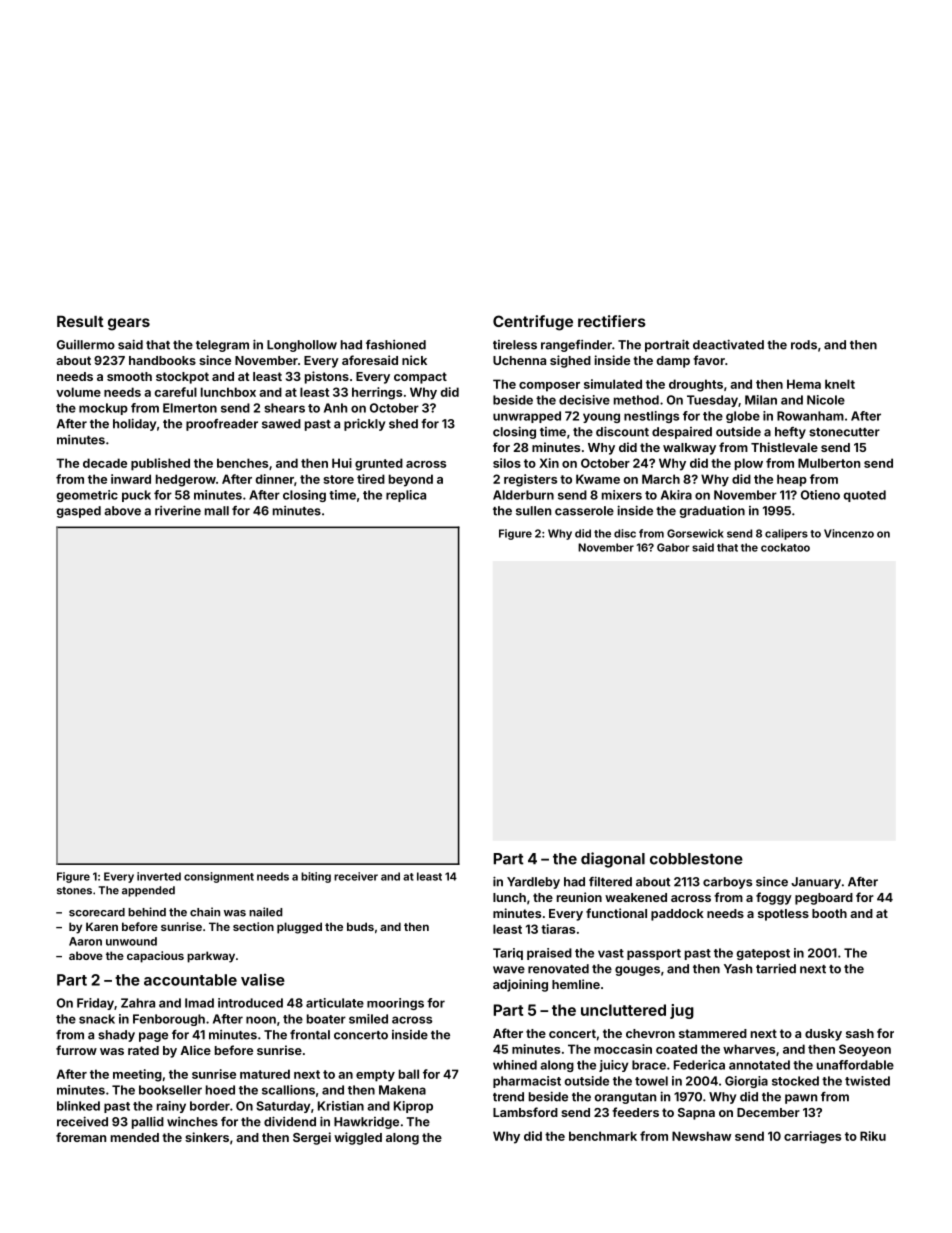 The width and height of the document is (952, 1233). I want to click on gears, so click(129, 324).
